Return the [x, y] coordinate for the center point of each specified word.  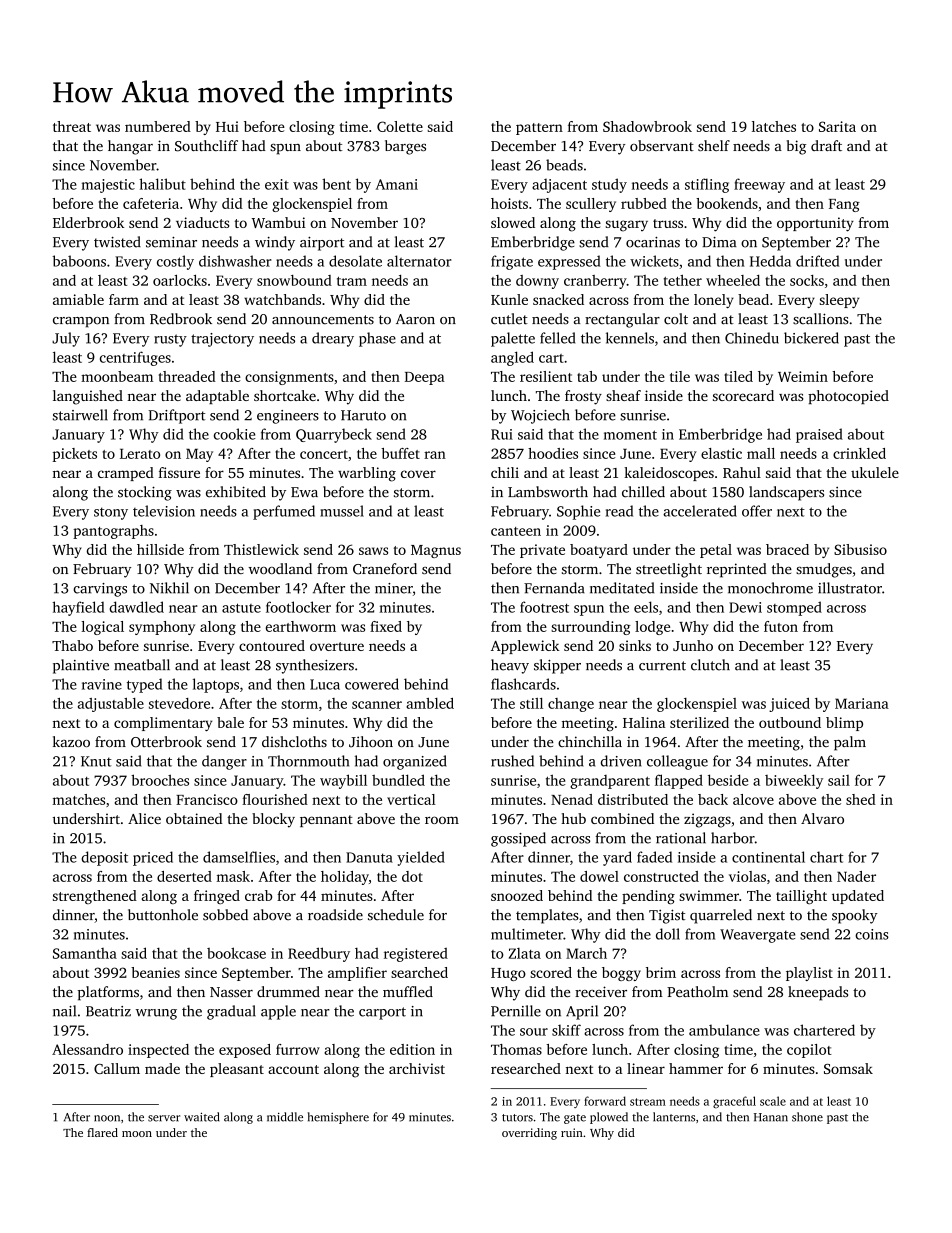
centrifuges [135, 358]
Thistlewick [261, 549]
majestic [108, 186]
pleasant [237, 1070]
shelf [714, 145]
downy [537, 282]
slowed [513, 222]
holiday [345, 878]
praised [819, 435]
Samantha [85, 953]
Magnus [436, 551]
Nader [856, 876]
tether [683, 280]
